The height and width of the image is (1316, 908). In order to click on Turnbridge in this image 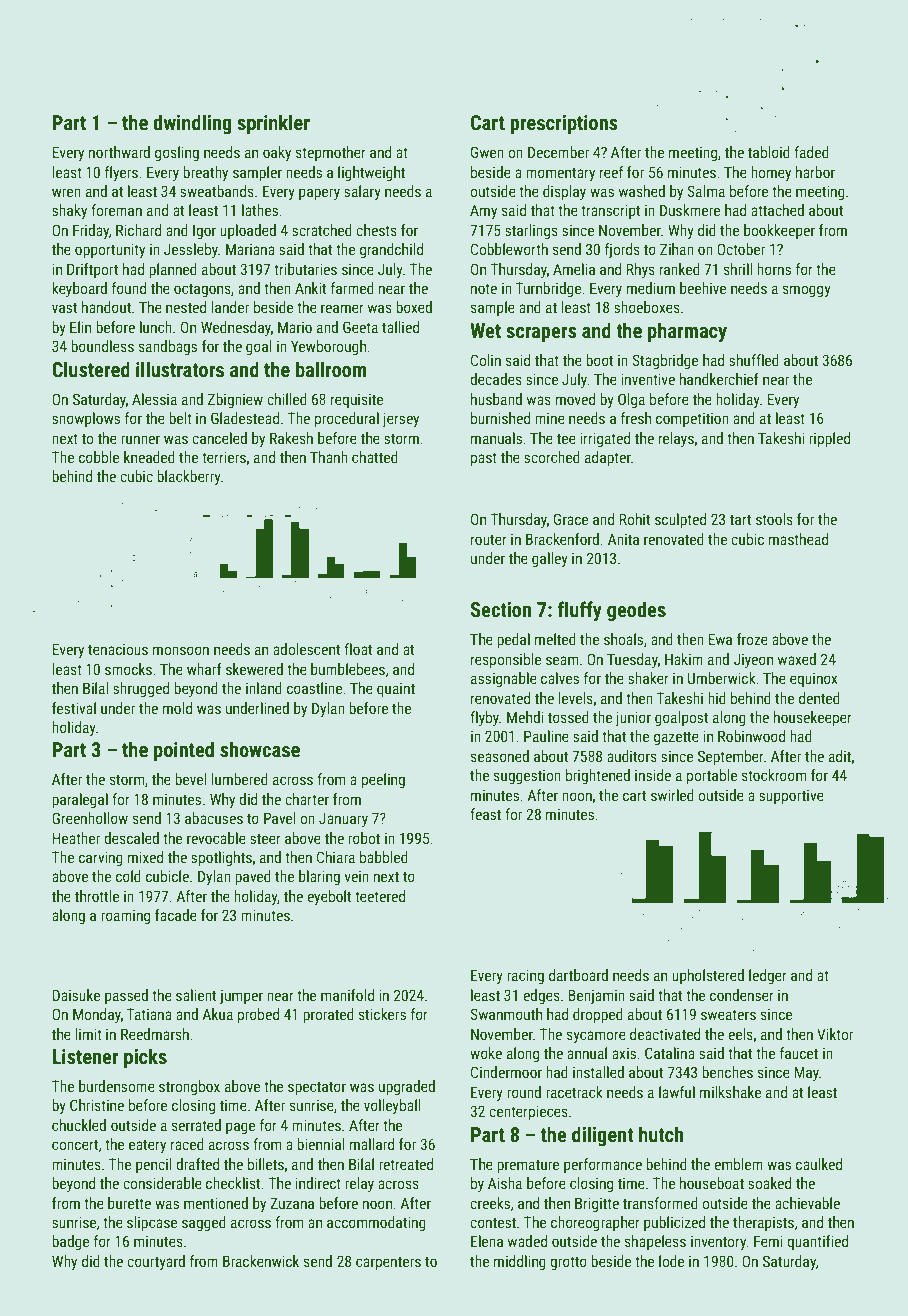, I will do `click(548, 289)`.
